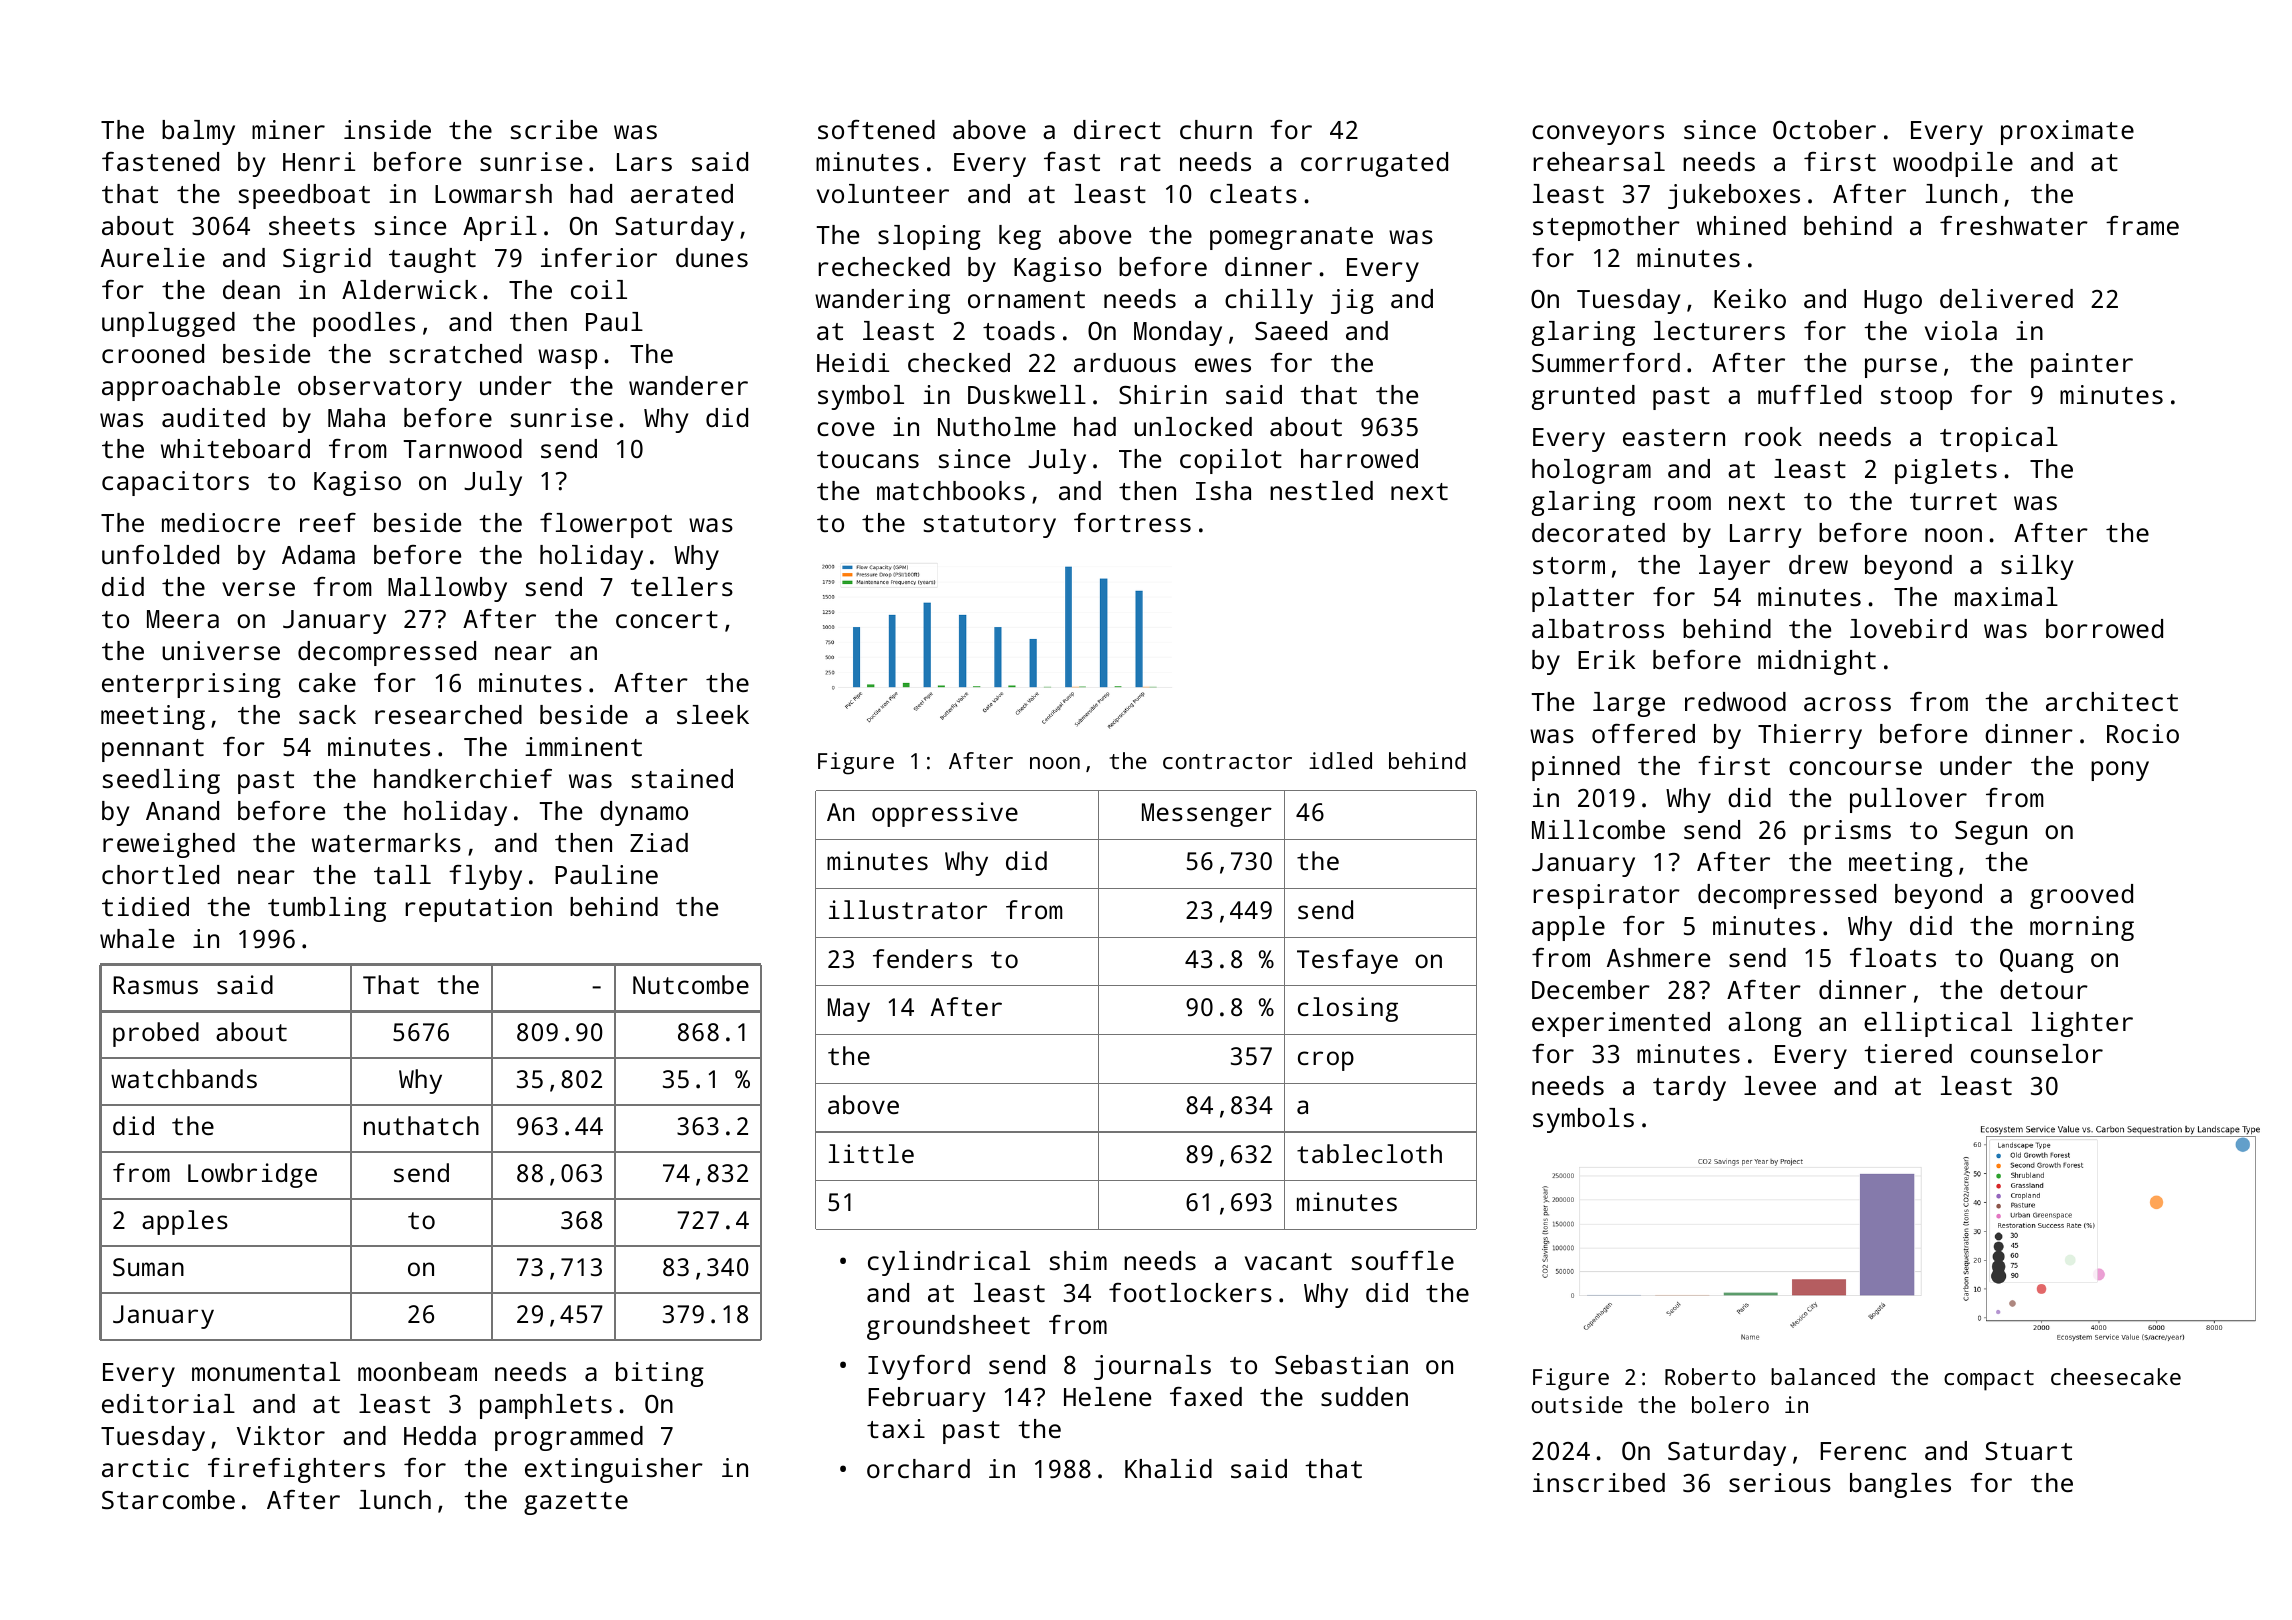 This page has width=2292, height=1620. I want to click on unlocked, so click(1193, 426).
